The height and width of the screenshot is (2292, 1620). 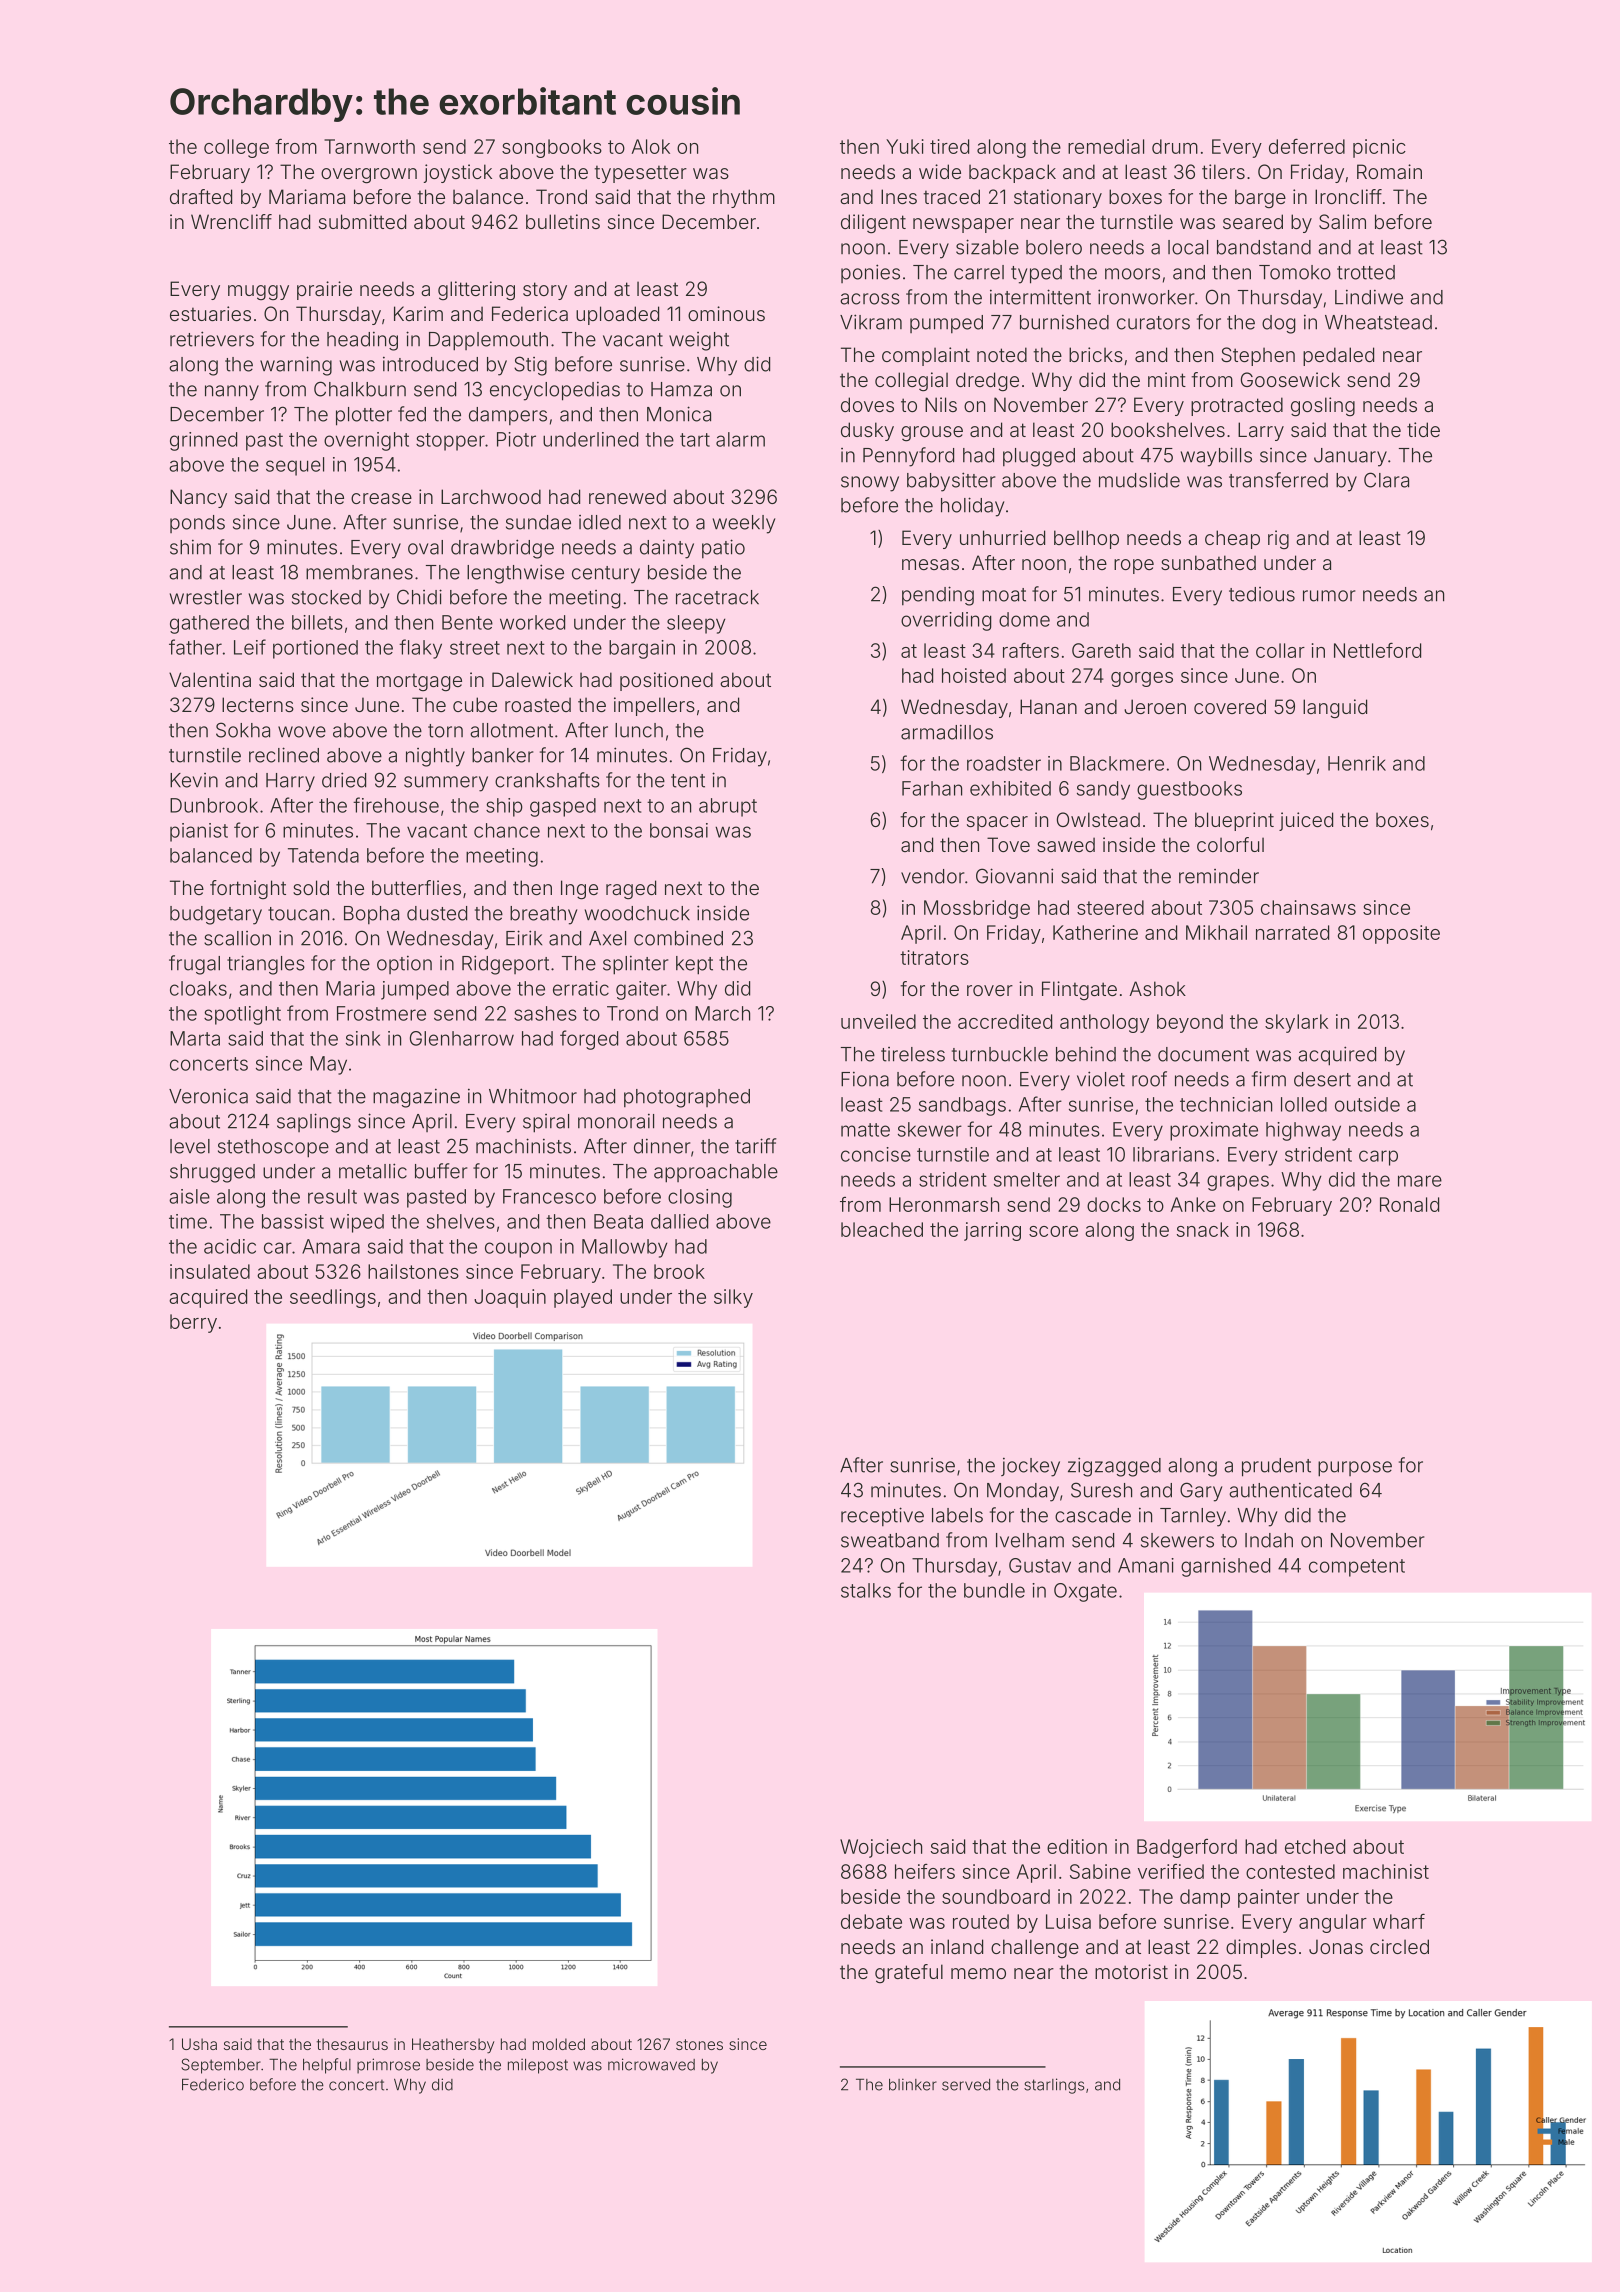 I want to click on Vikram, so click(x=871, y=322).
